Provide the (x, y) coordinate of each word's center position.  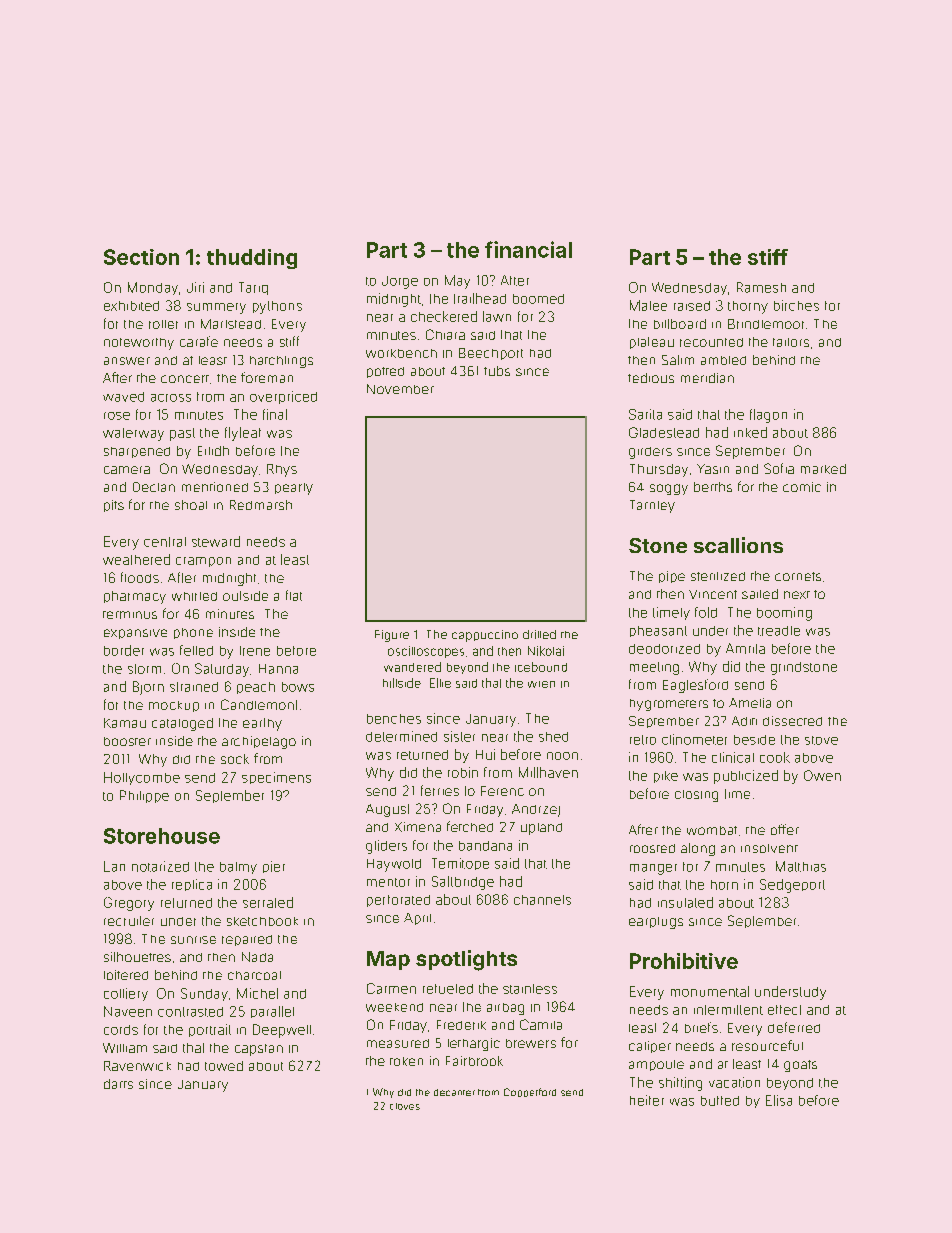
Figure (392, 636)
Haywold (394, 865)
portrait (210, 1030)
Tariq (253, 288)
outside (245, 596)
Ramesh (761, 287)
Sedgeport (792, 886)
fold (706, 612)
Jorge (400, 282)
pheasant (658, 631)
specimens (276, 778)
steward (216, 541)
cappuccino (485, 636)
